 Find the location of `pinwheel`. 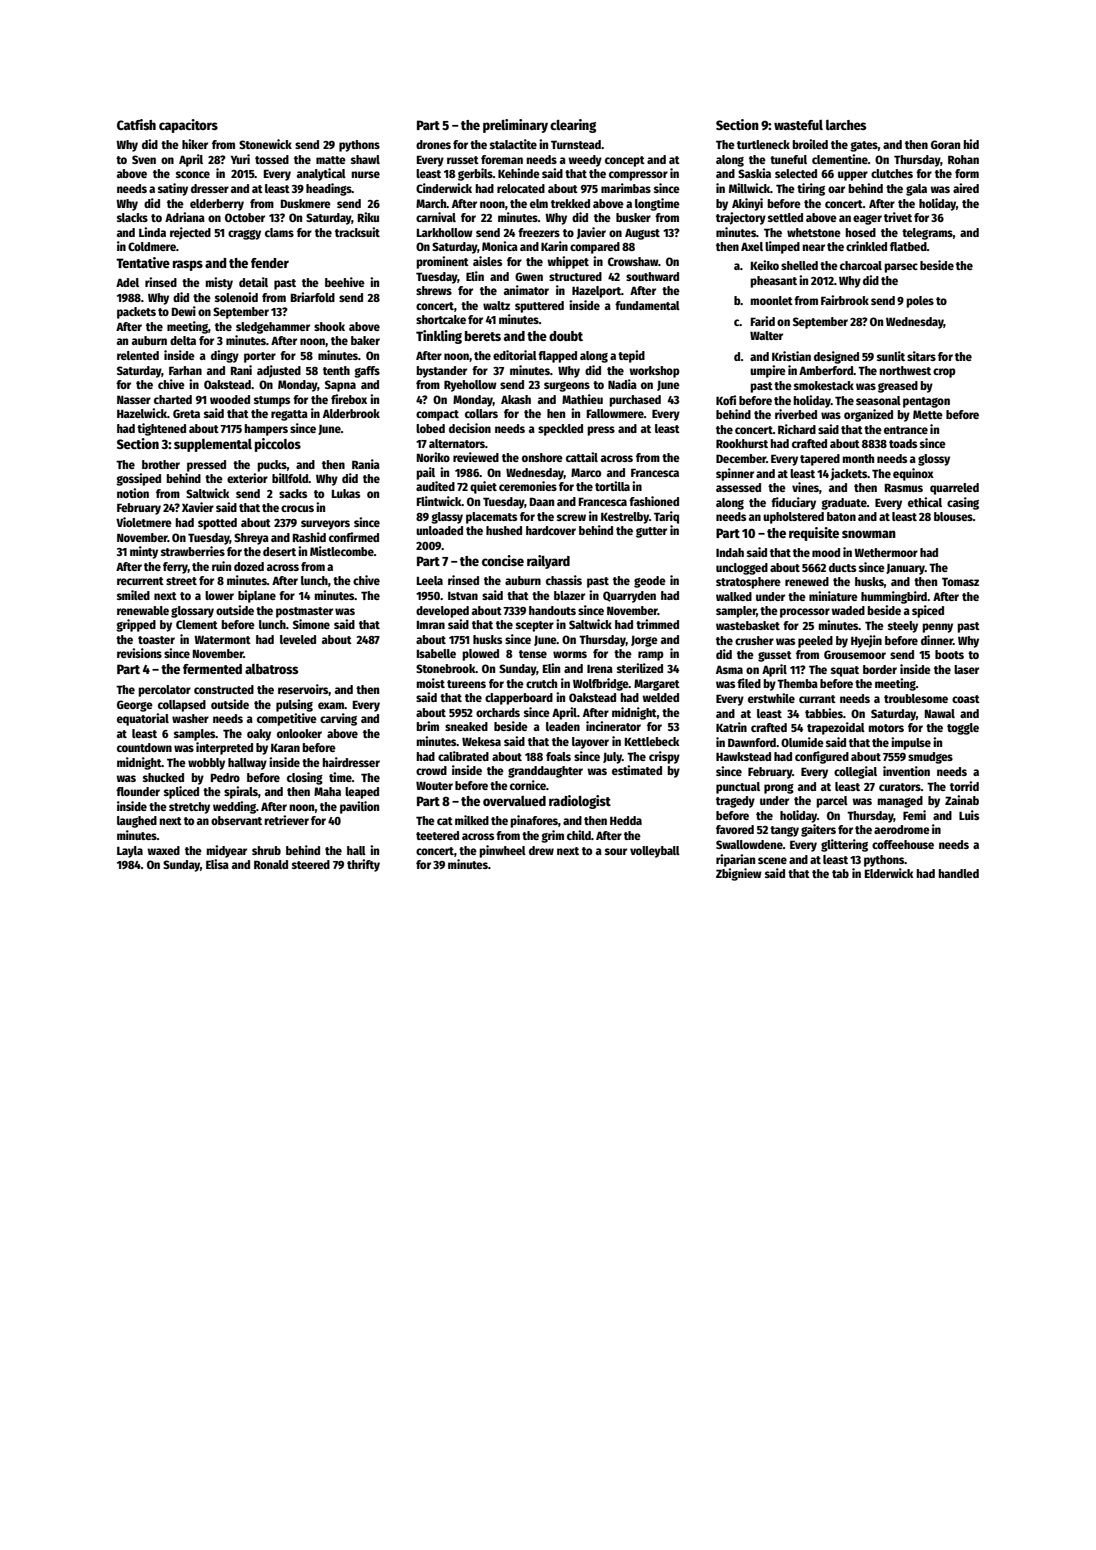

pinwheel is located at coordinates (502, 851).
